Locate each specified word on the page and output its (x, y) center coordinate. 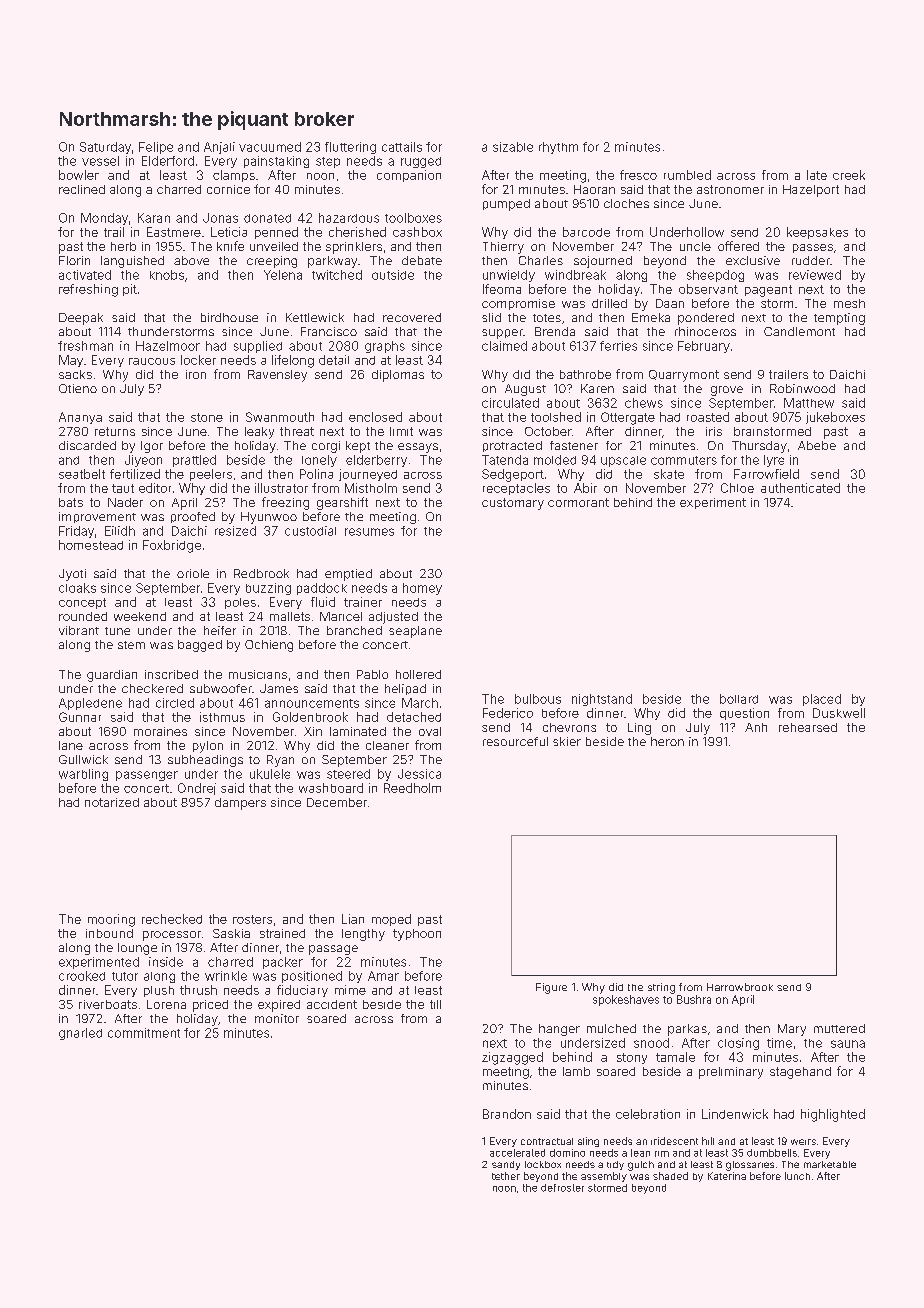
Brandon (507, 1114)
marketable (830, 1164)
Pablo (372, 674)
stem (131, 645)
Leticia (229, 232)
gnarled (80, 1034)
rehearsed (808, 727)
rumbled (687, 175)
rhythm (558, 148)
